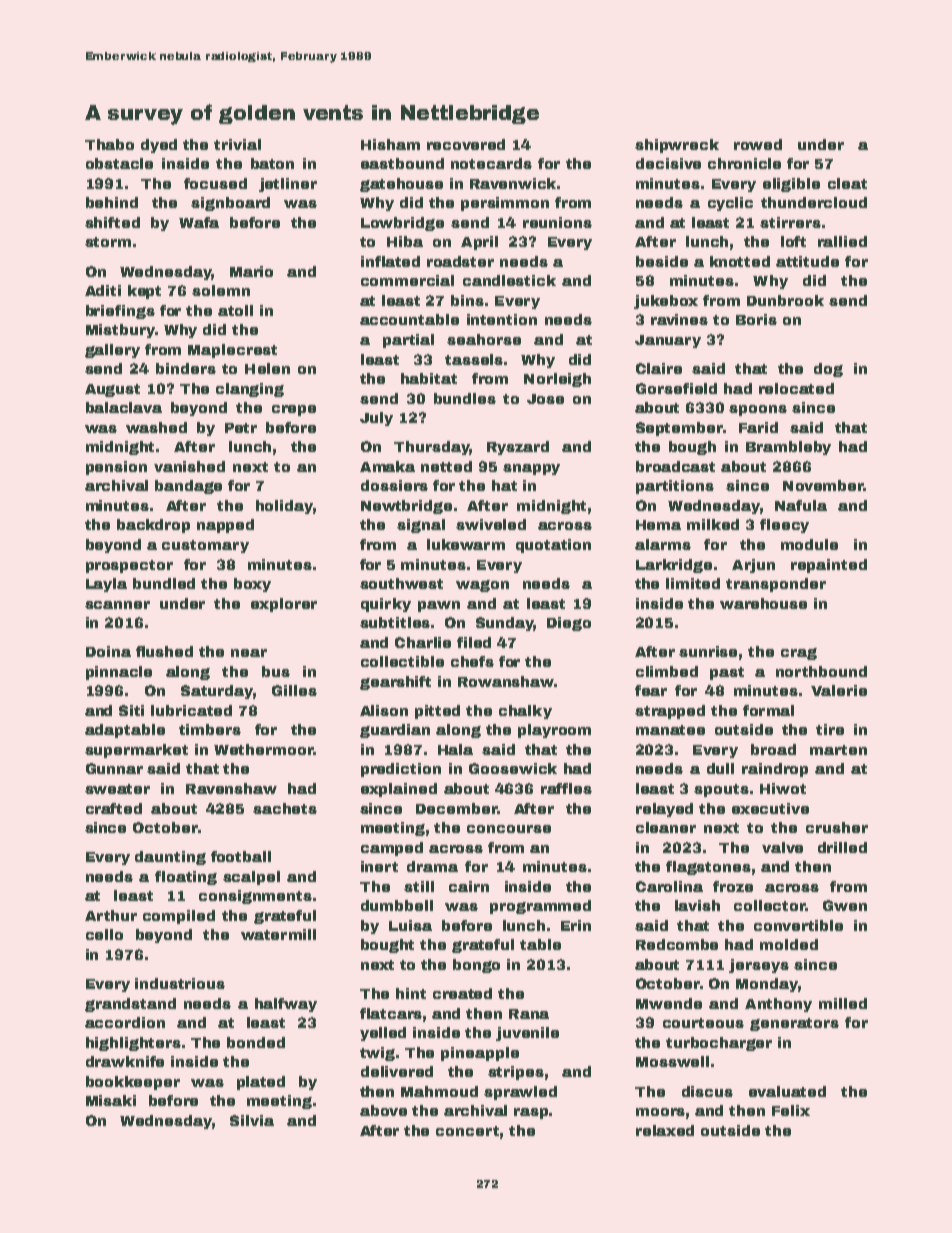 This screenshot has height=1233, width=952. Describe the element at coordinates (285, 808) in the screenshot. I see `sachets` at that location.
